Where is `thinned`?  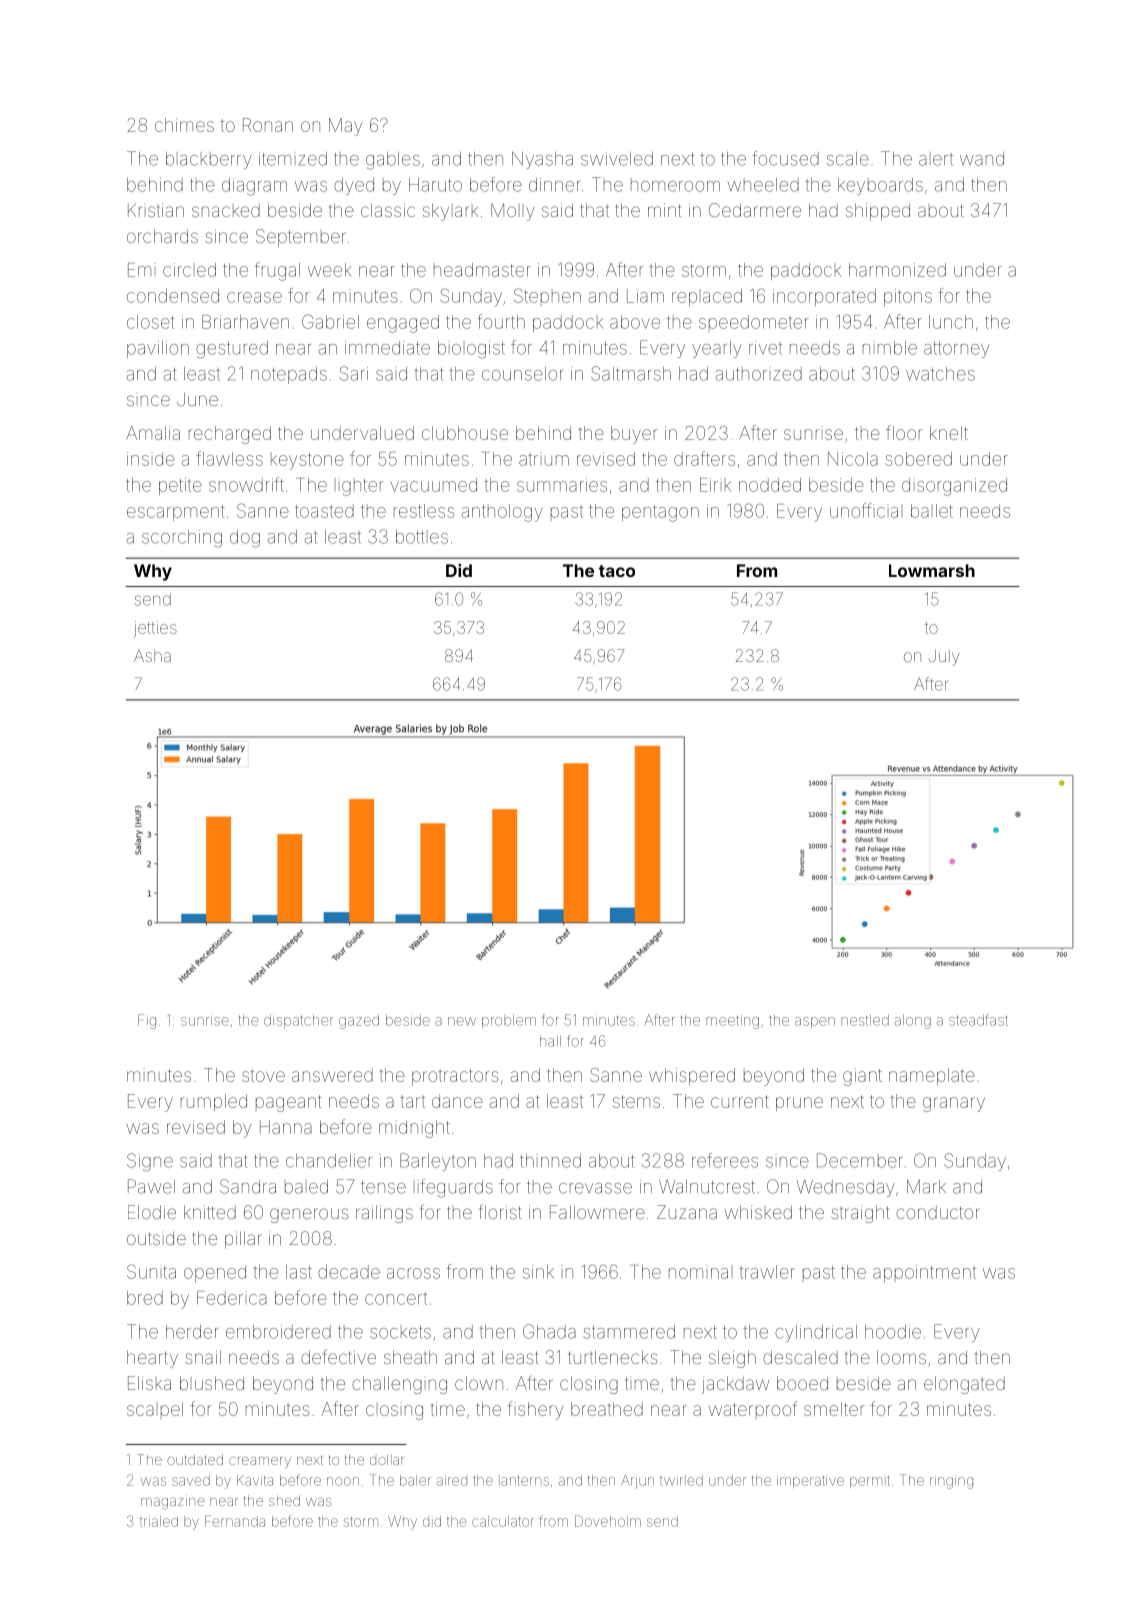
thinned is located at coordinates (550, 1161).
